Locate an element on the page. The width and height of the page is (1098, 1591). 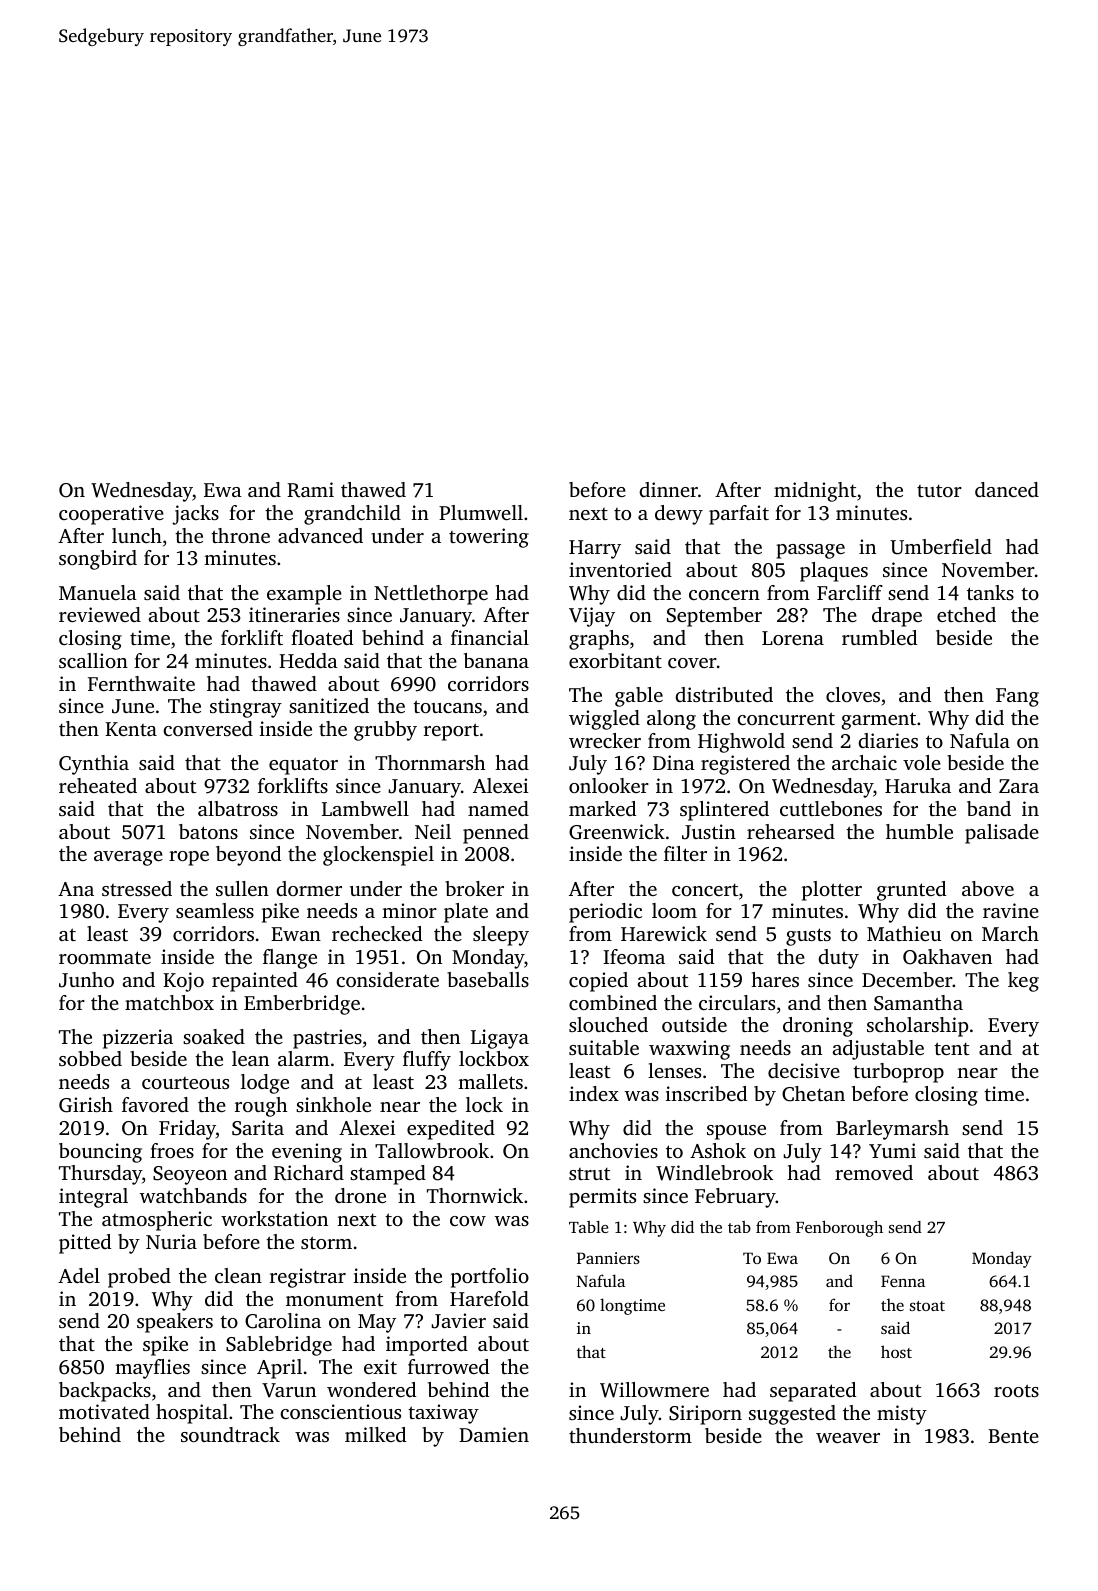
plotter is located at coordinates (832, 891).
